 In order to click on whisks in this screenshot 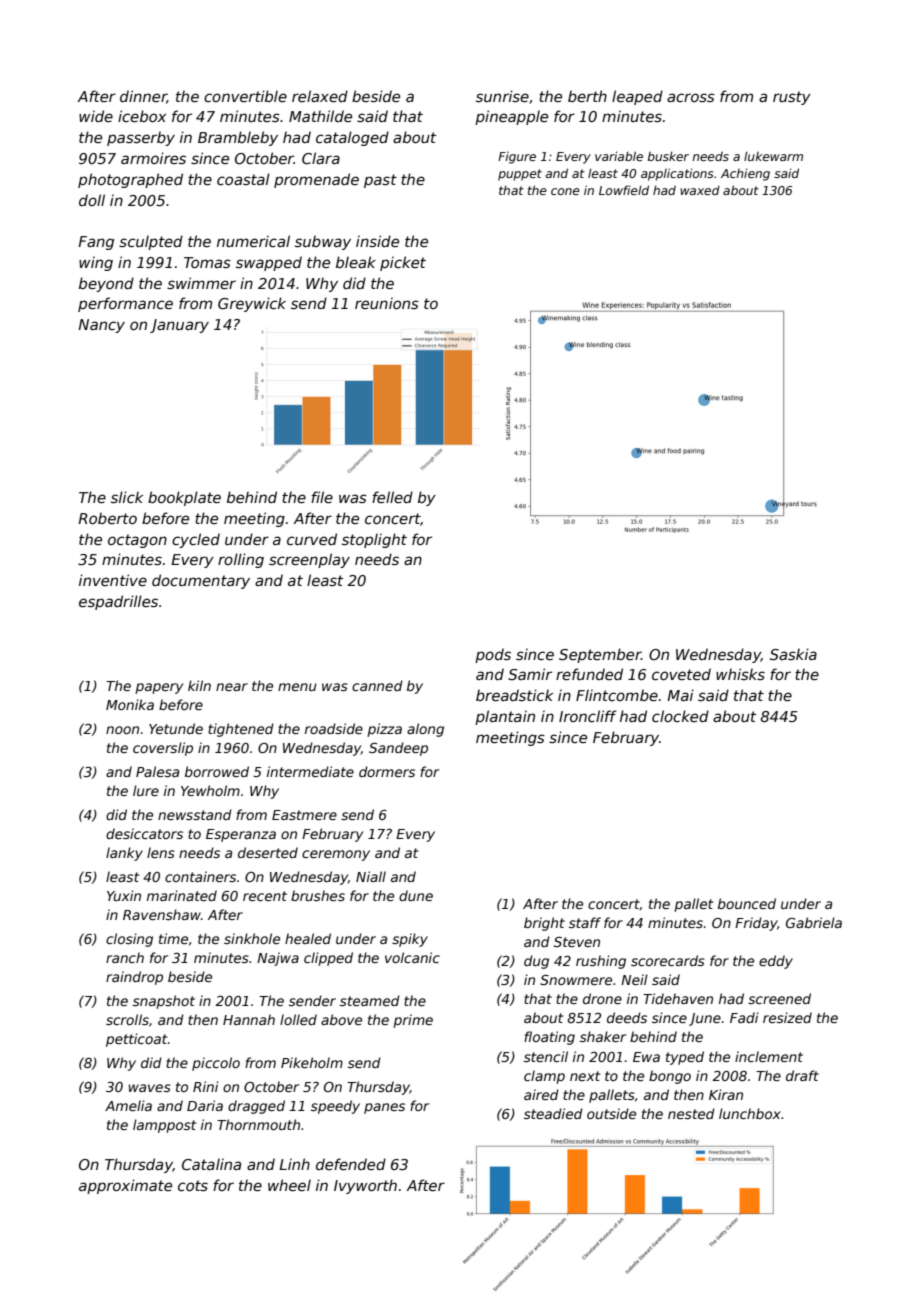, I will do `click(740, 674)`.
